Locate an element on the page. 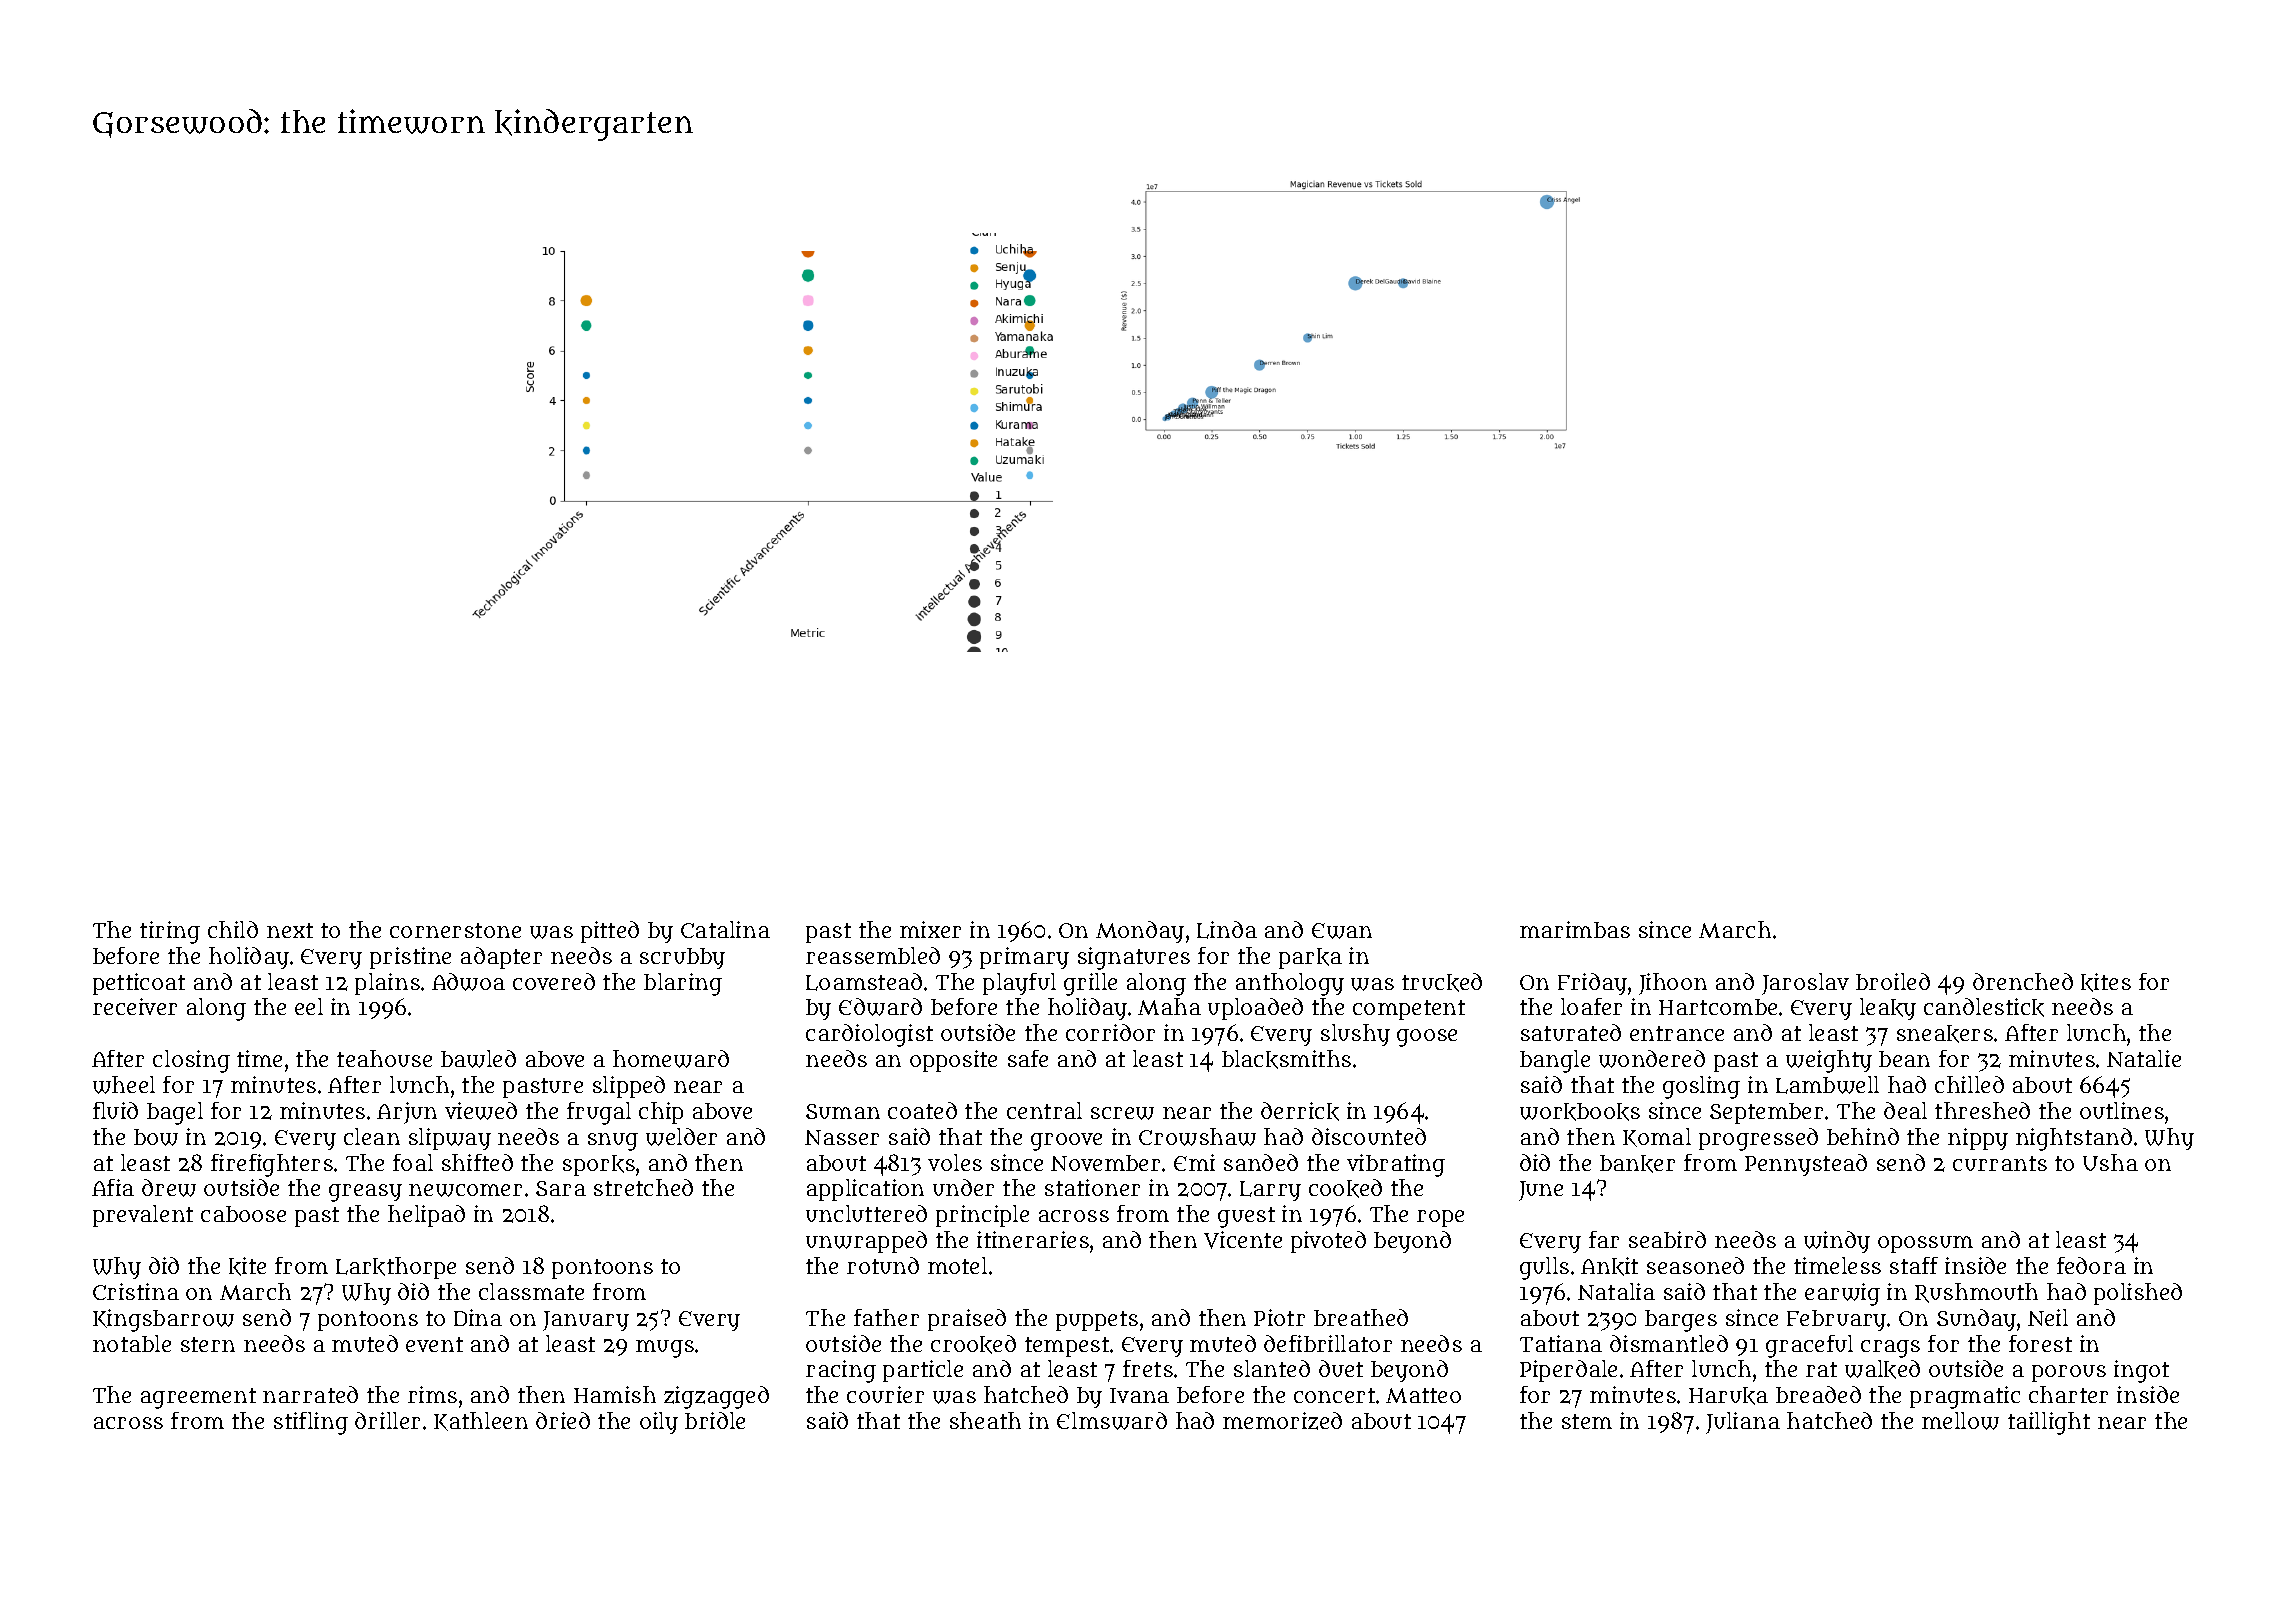 The height and width of the image is (1620, 2292). Ewan is located at coordinates (1342, 931).
